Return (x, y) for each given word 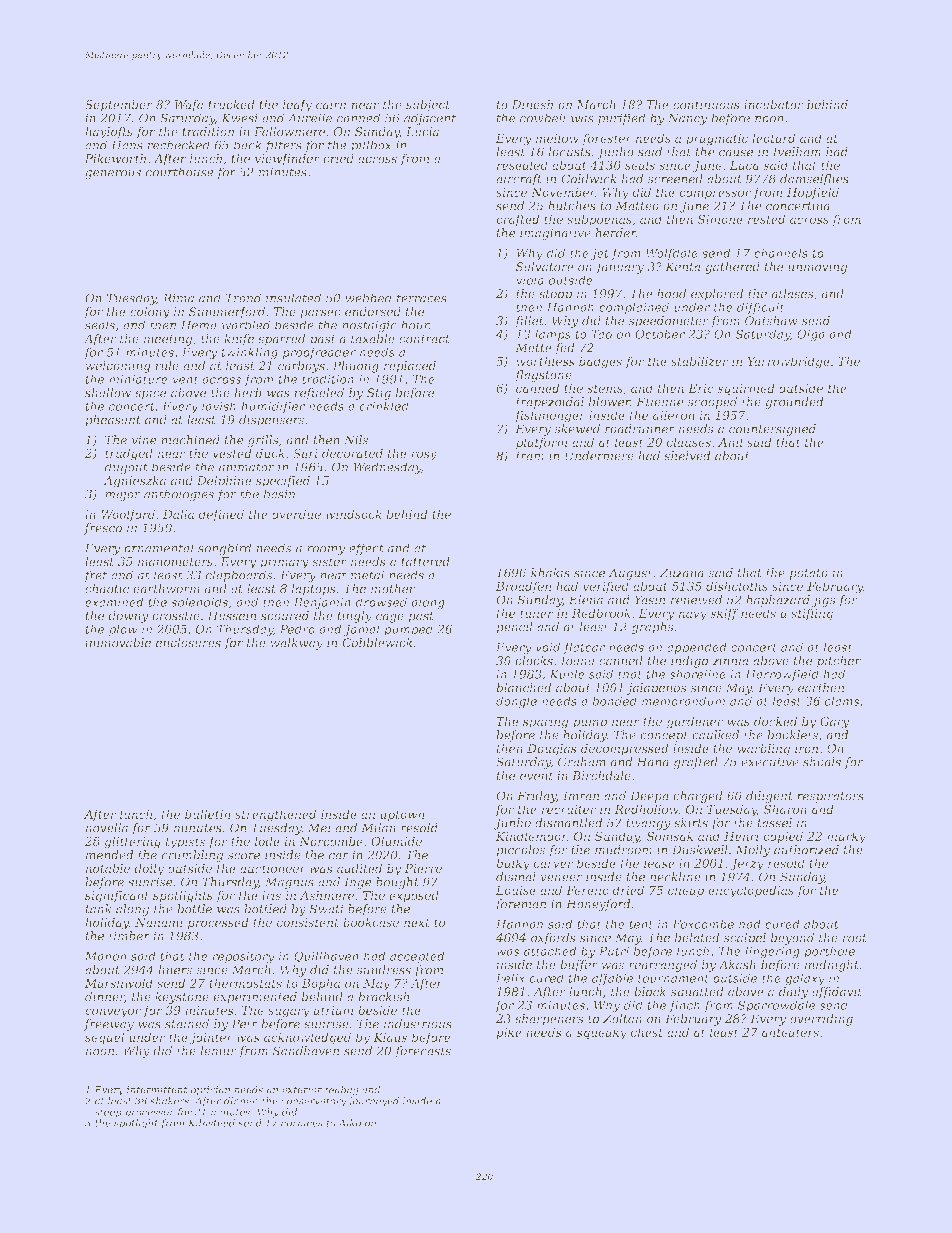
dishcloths (737, 586)
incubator (774, 104)
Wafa (188, 106)
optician (210, 1091)
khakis (550, 573)
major (123, 495)
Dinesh (532, 104)
